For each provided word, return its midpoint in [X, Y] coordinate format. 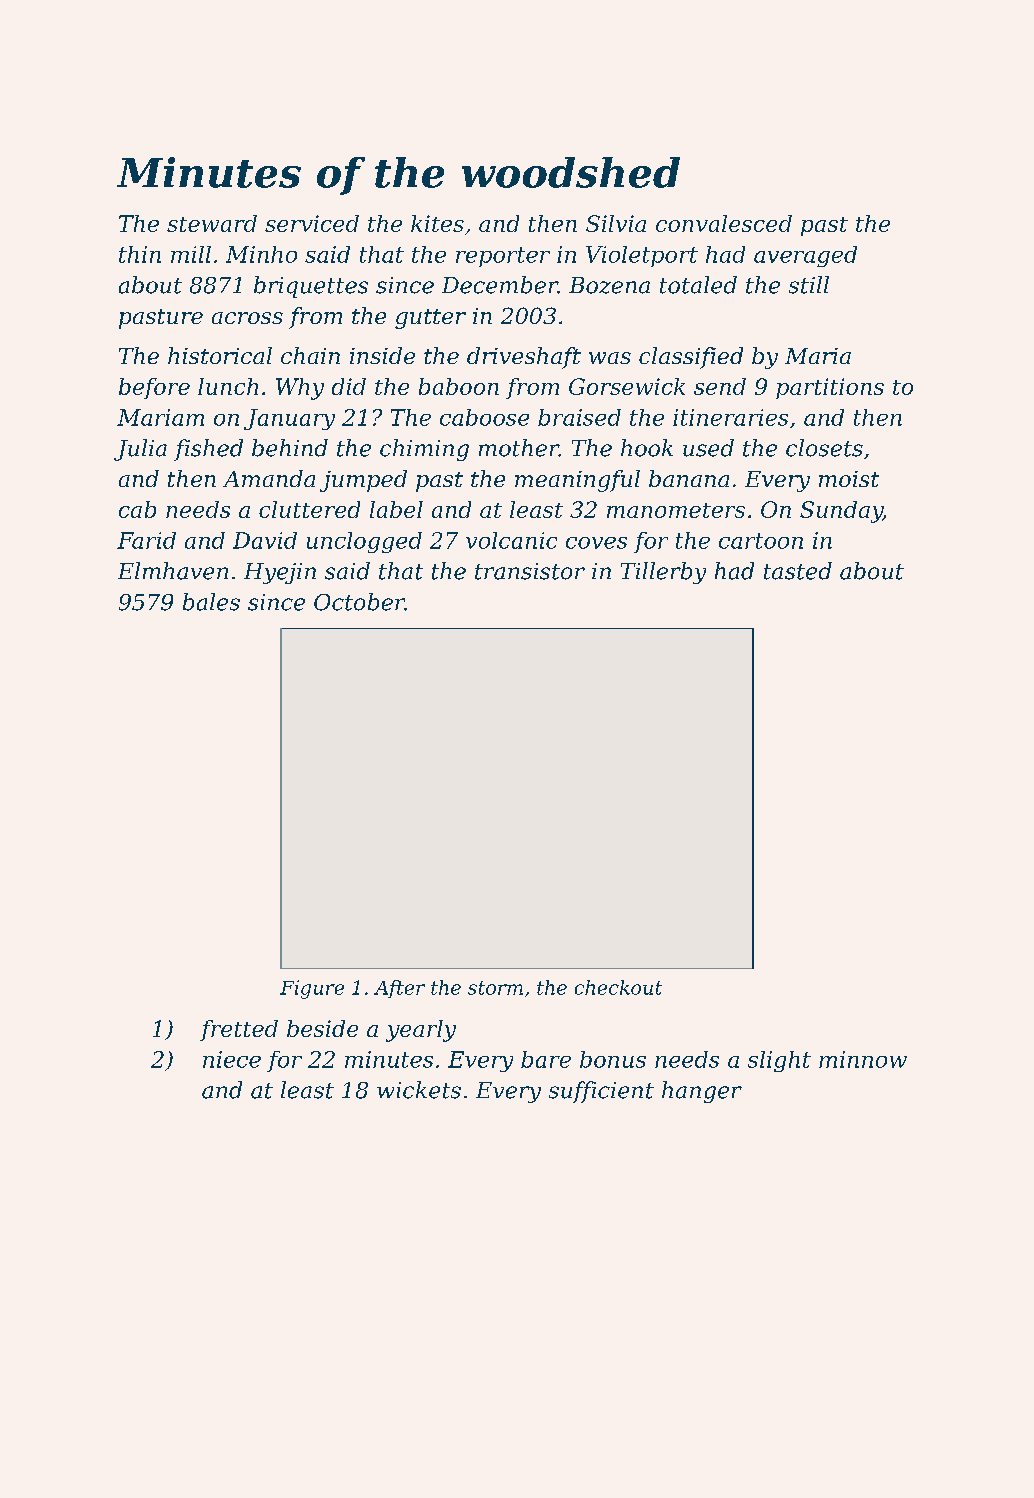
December [500, 285]
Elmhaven [173, 571]
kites [437, 223]
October [359, 602]
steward [212, 223]
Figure [312, 989]
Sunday [841, 512]
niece [232, 1059]
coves [596, 543]
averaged [805, 256]
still [809, 285]
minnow [863, 1059]
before [154, 388]
